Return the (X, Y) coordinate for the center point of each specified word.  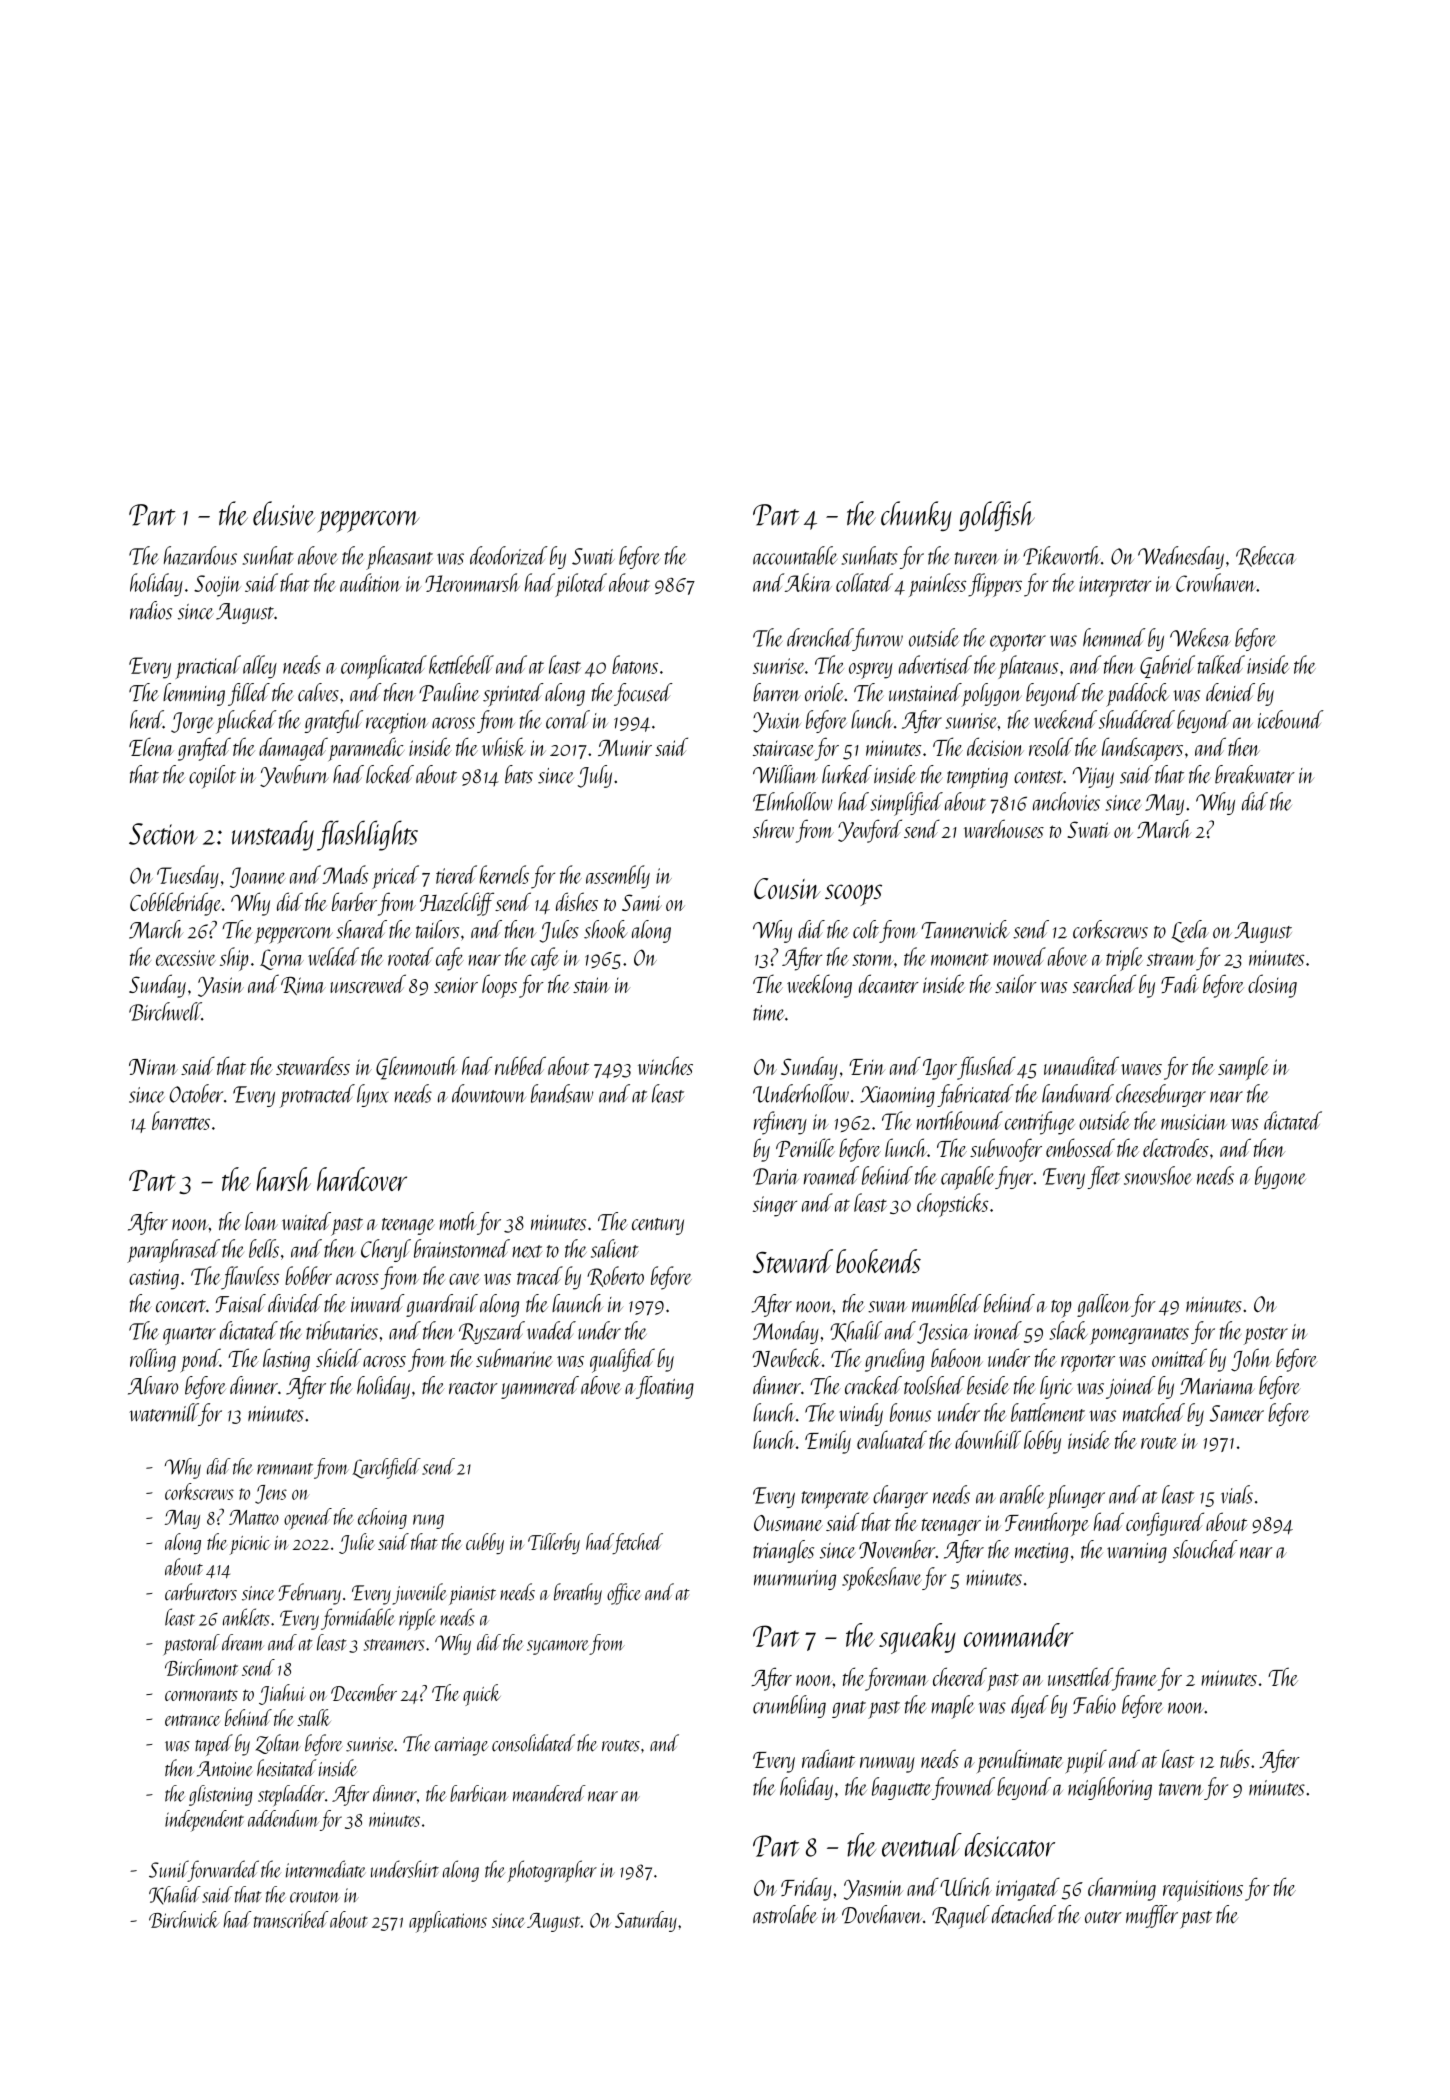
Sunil (168, 1869)
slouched (1205, 1549)
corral (568, 719)
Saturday (646, 1921)
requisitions (1203, 1891)
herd (146, 719)
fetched (638, 1543)
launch (577, 1303)
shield (338, 1357)
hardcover (362, 1179)
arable (1022, 1494)
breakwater (1255, 774)
